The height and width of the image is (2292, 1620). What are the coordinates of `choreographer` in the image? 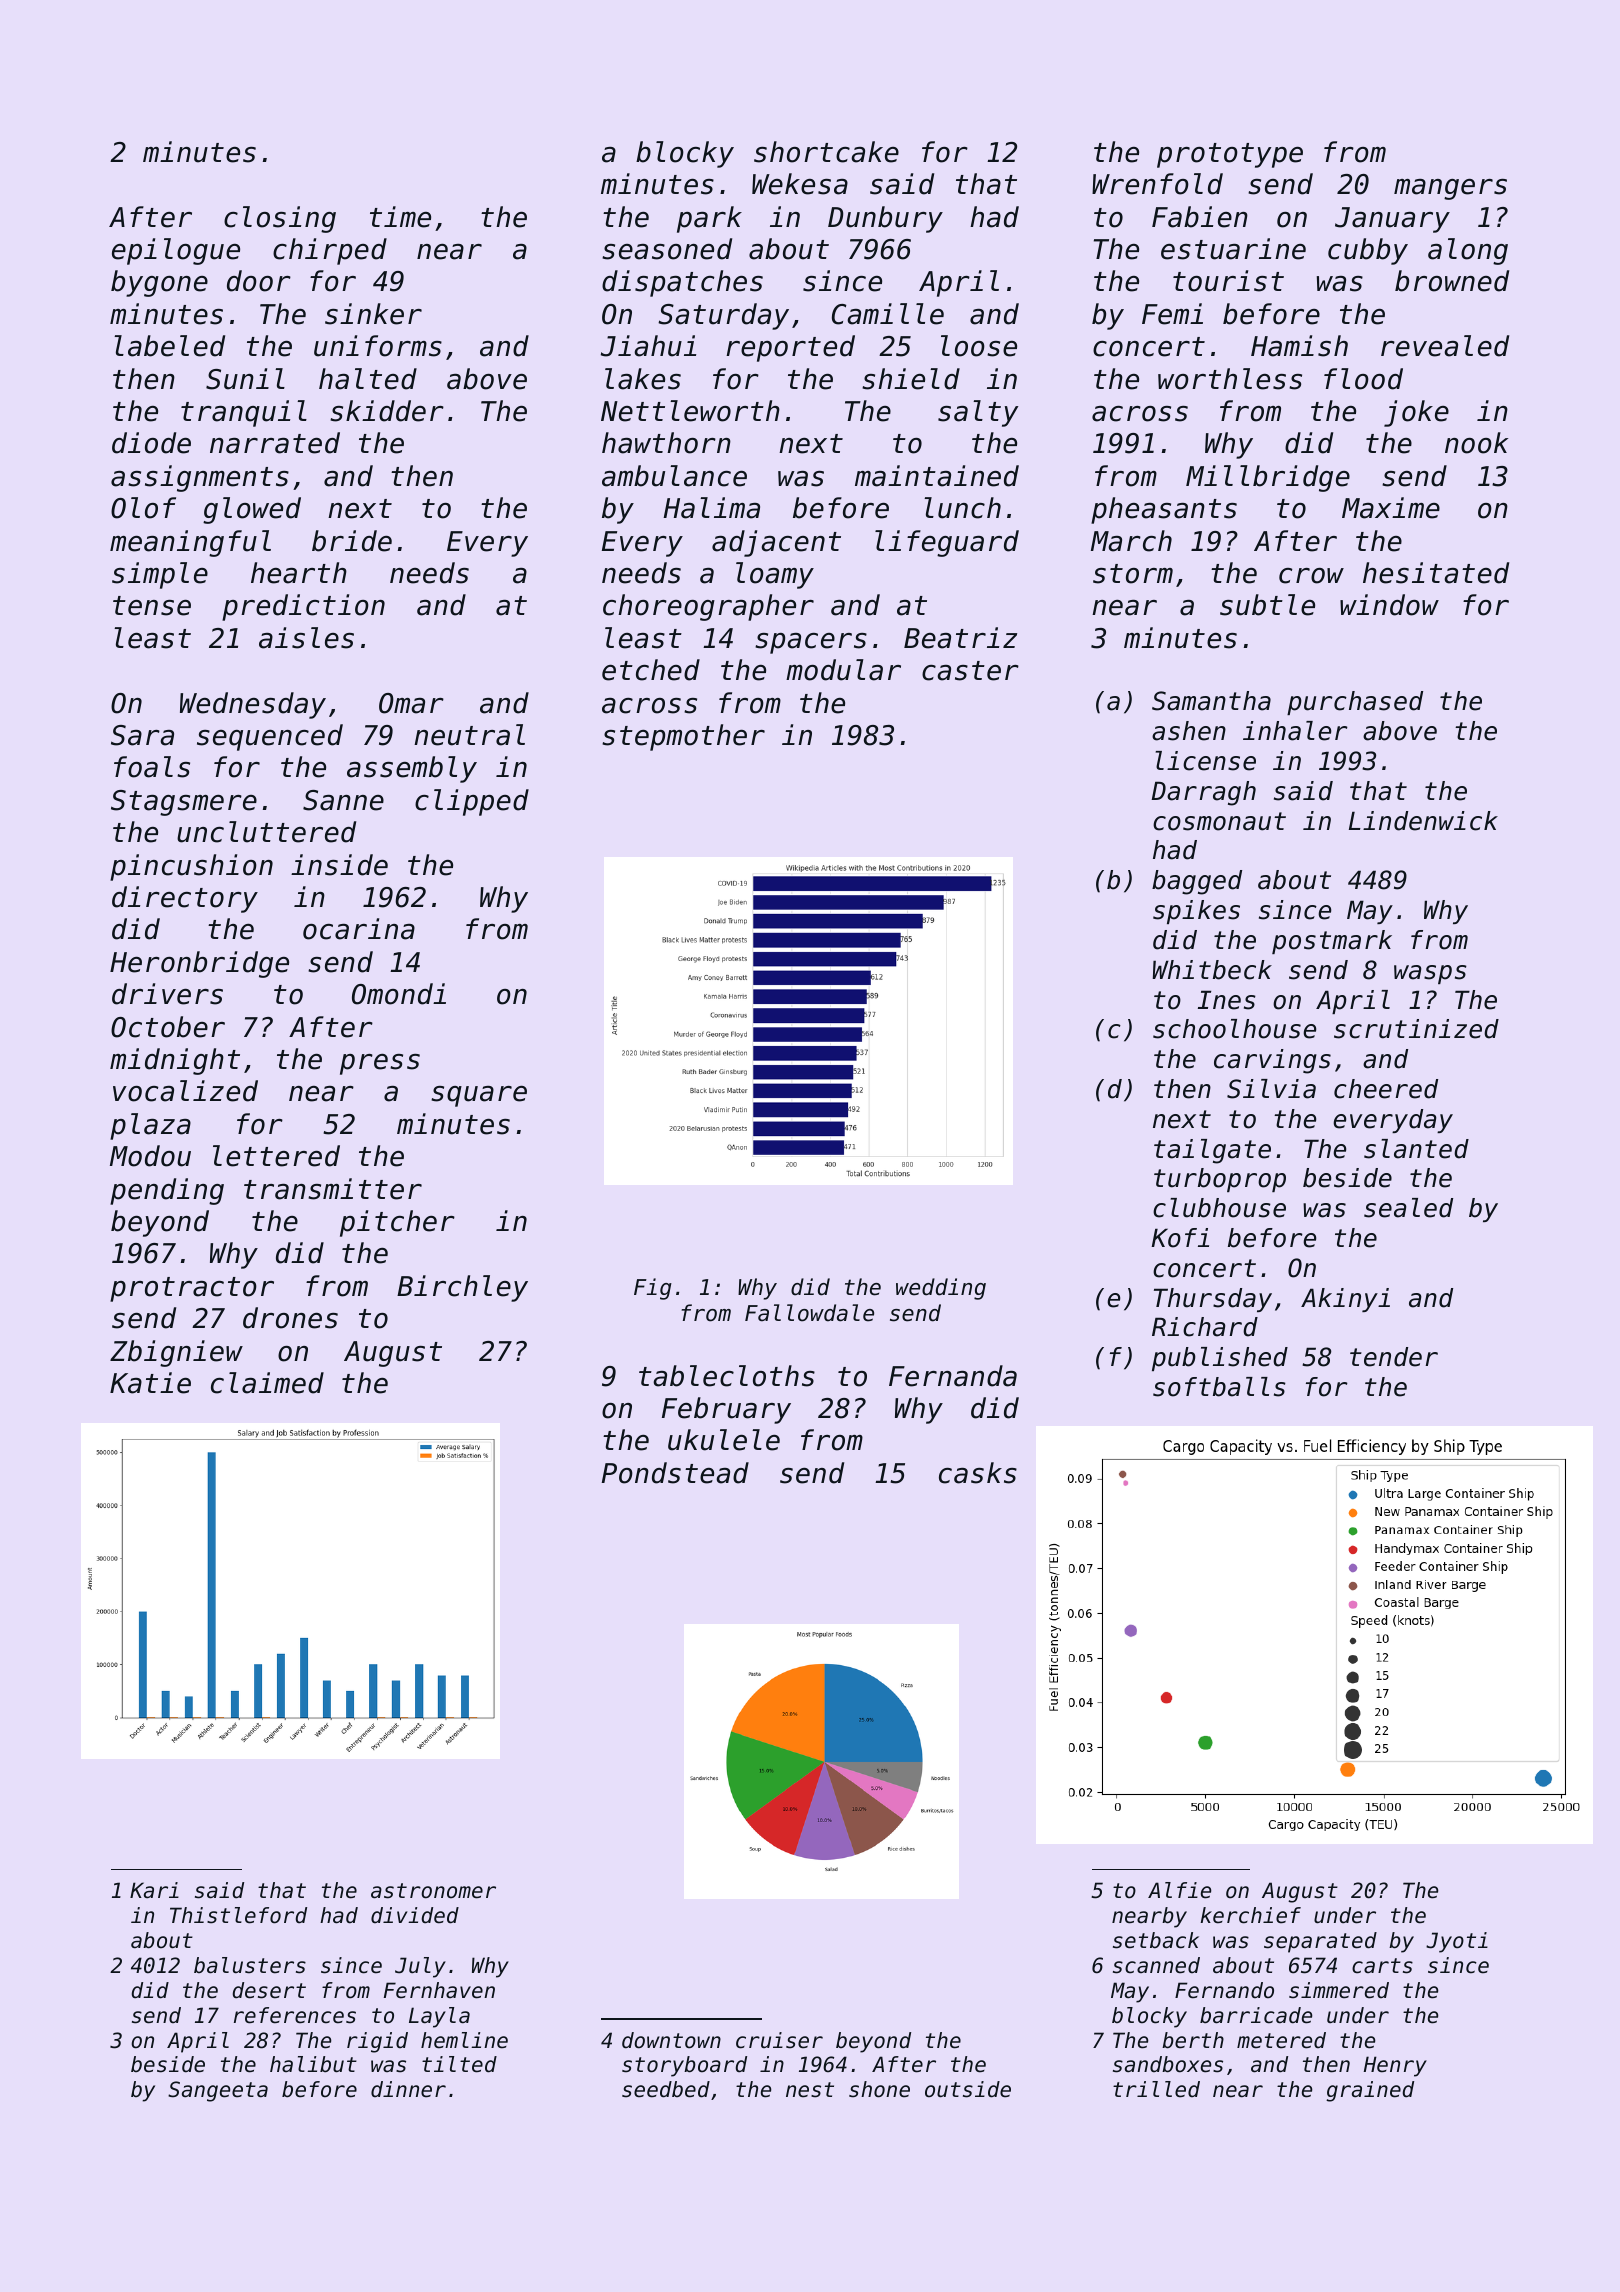 It's located at (708, 607).
